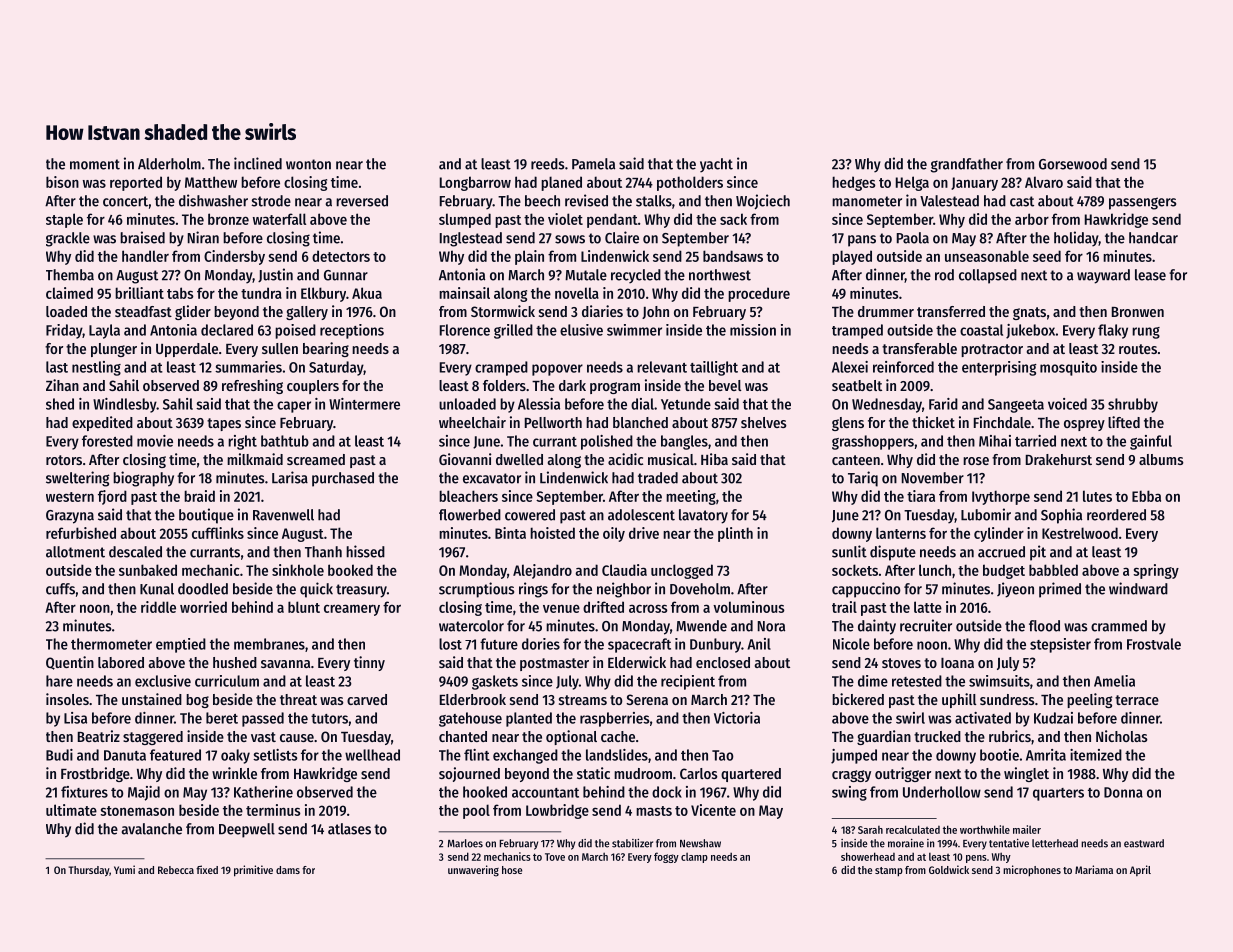  What do you see at coordinates (71, 810) in the image?
I see `ultimate` at bounding box center [71, 810].
